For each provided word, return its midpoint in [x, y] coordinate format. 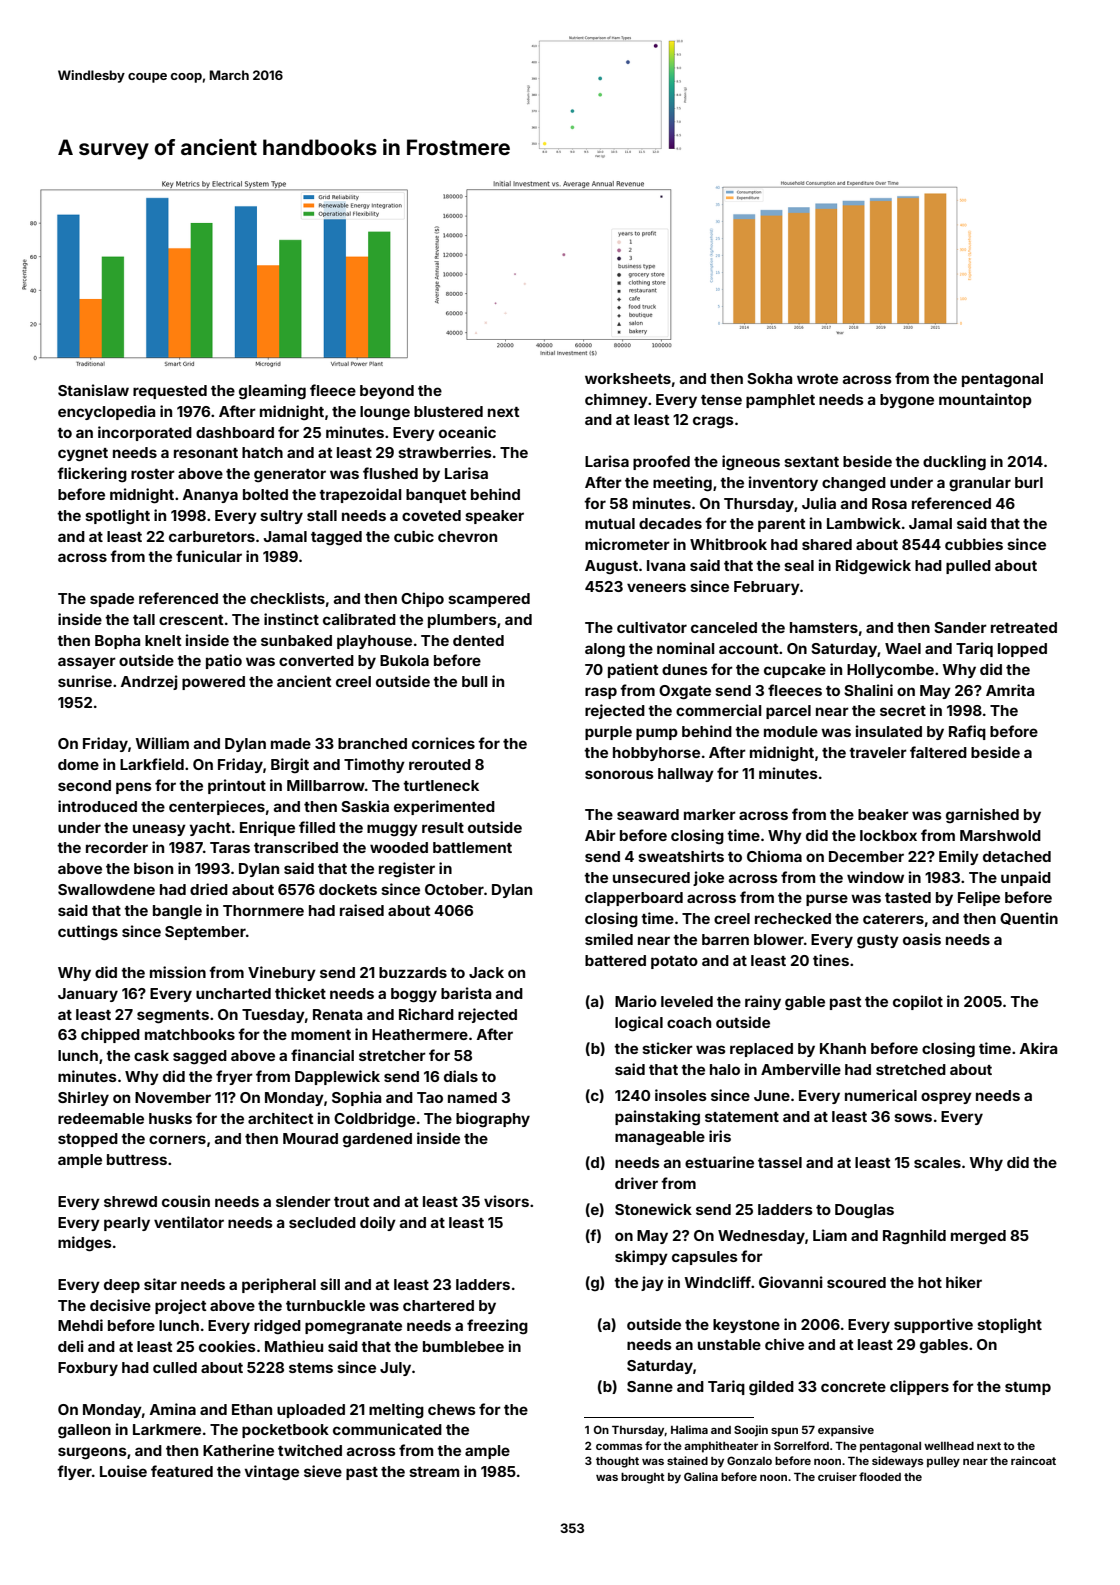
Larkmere [167, 1429]
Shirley [83, 1098]
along [605, 650]
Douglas [864, 1211]
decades [670, 523]
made [291, 743]
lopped [1022, 650]
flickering [92, 474]
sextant [811, 462]
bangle [177, 912]
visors [506, 1201]
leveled [687, 1001]
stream [434, 1472]
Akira [1038, 1048]
